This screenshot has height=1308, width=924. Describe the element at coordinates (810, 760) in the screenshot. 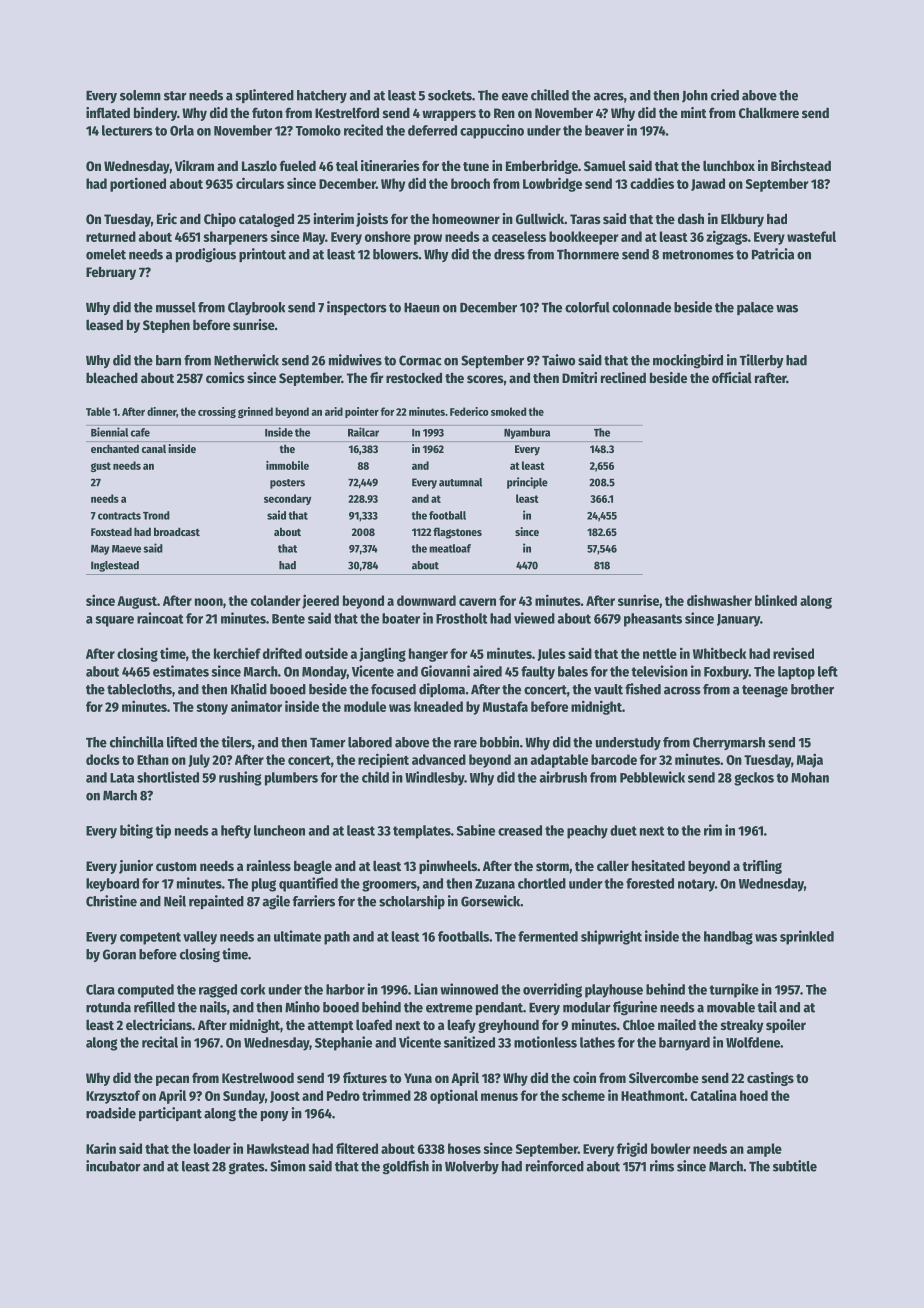

I see `Maja` at that location.
